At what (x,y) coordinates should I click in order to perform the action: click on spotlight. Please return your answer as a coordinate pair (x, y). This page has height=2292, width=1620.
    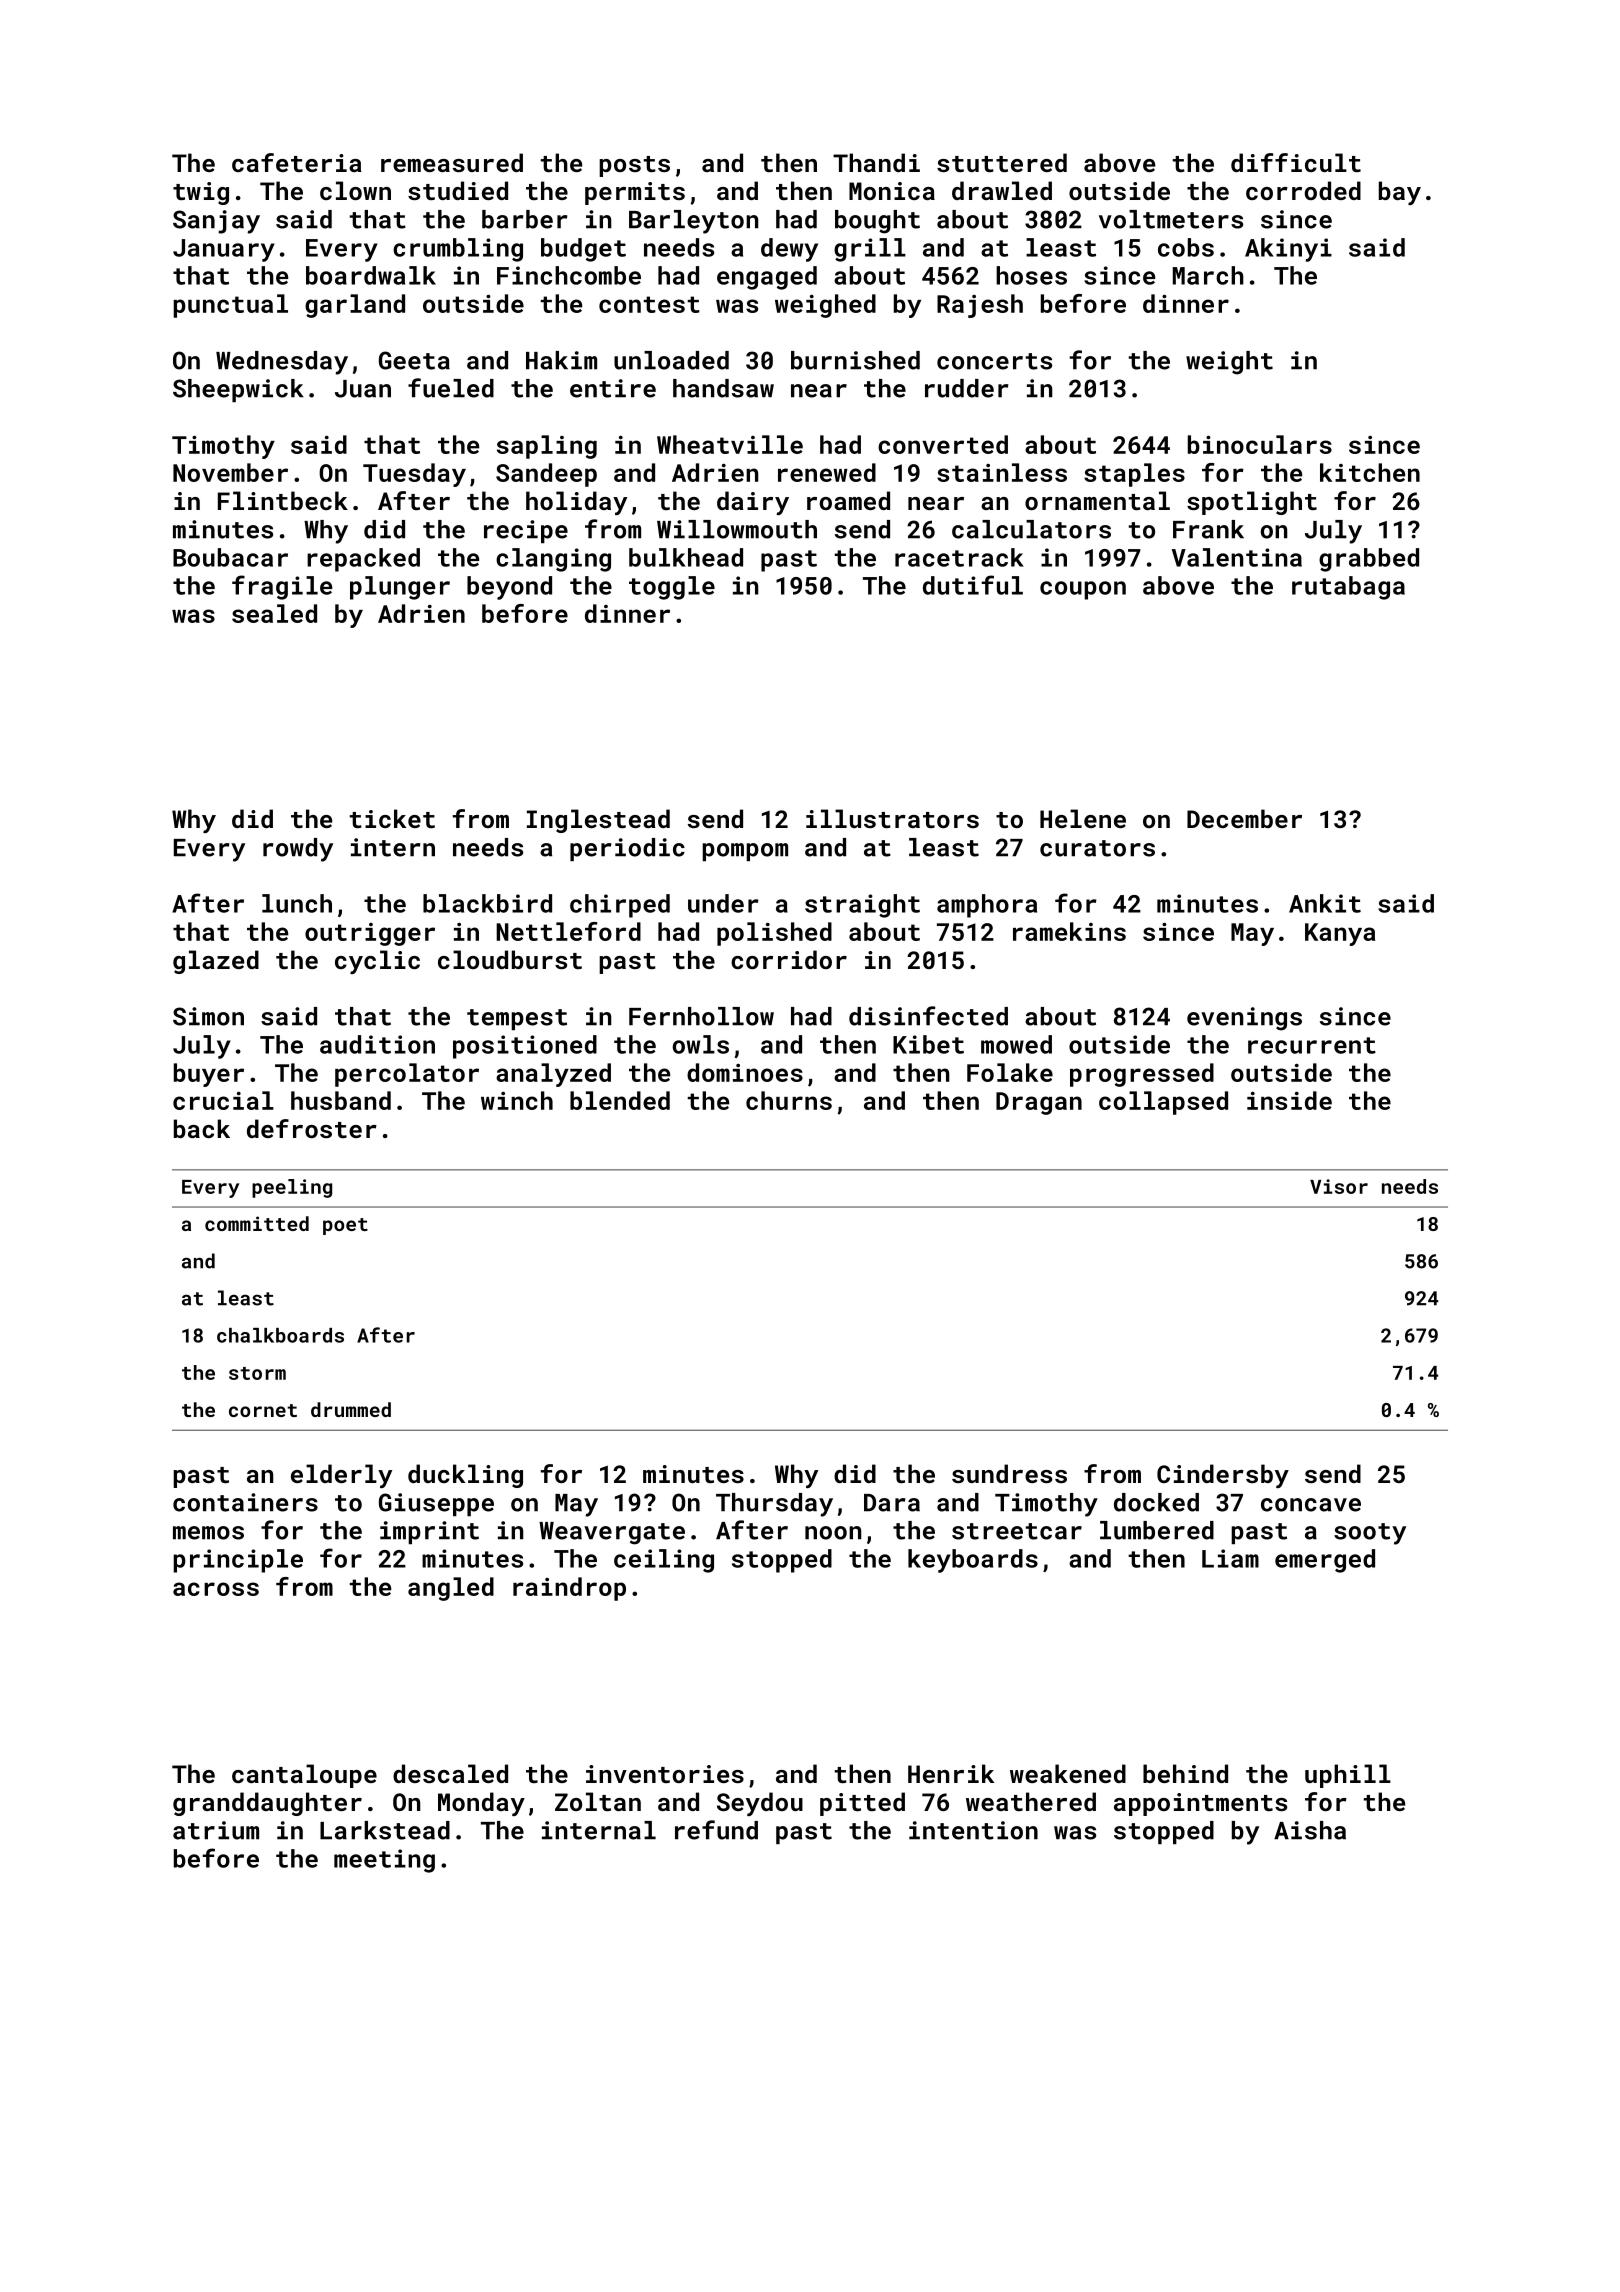
    Looking at the image, I should click on (1252, 503).
